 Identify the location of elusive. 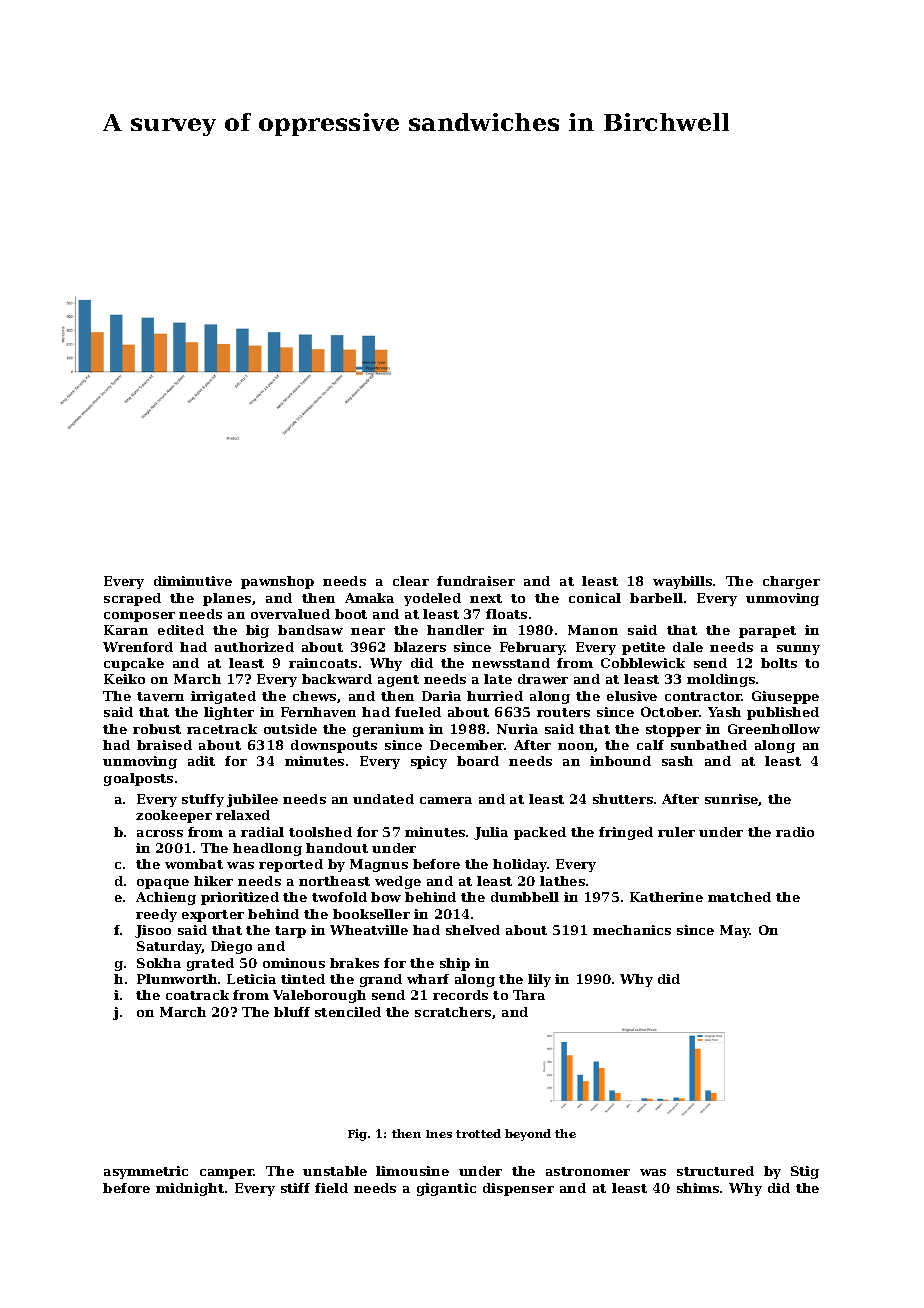
(632, 696).
